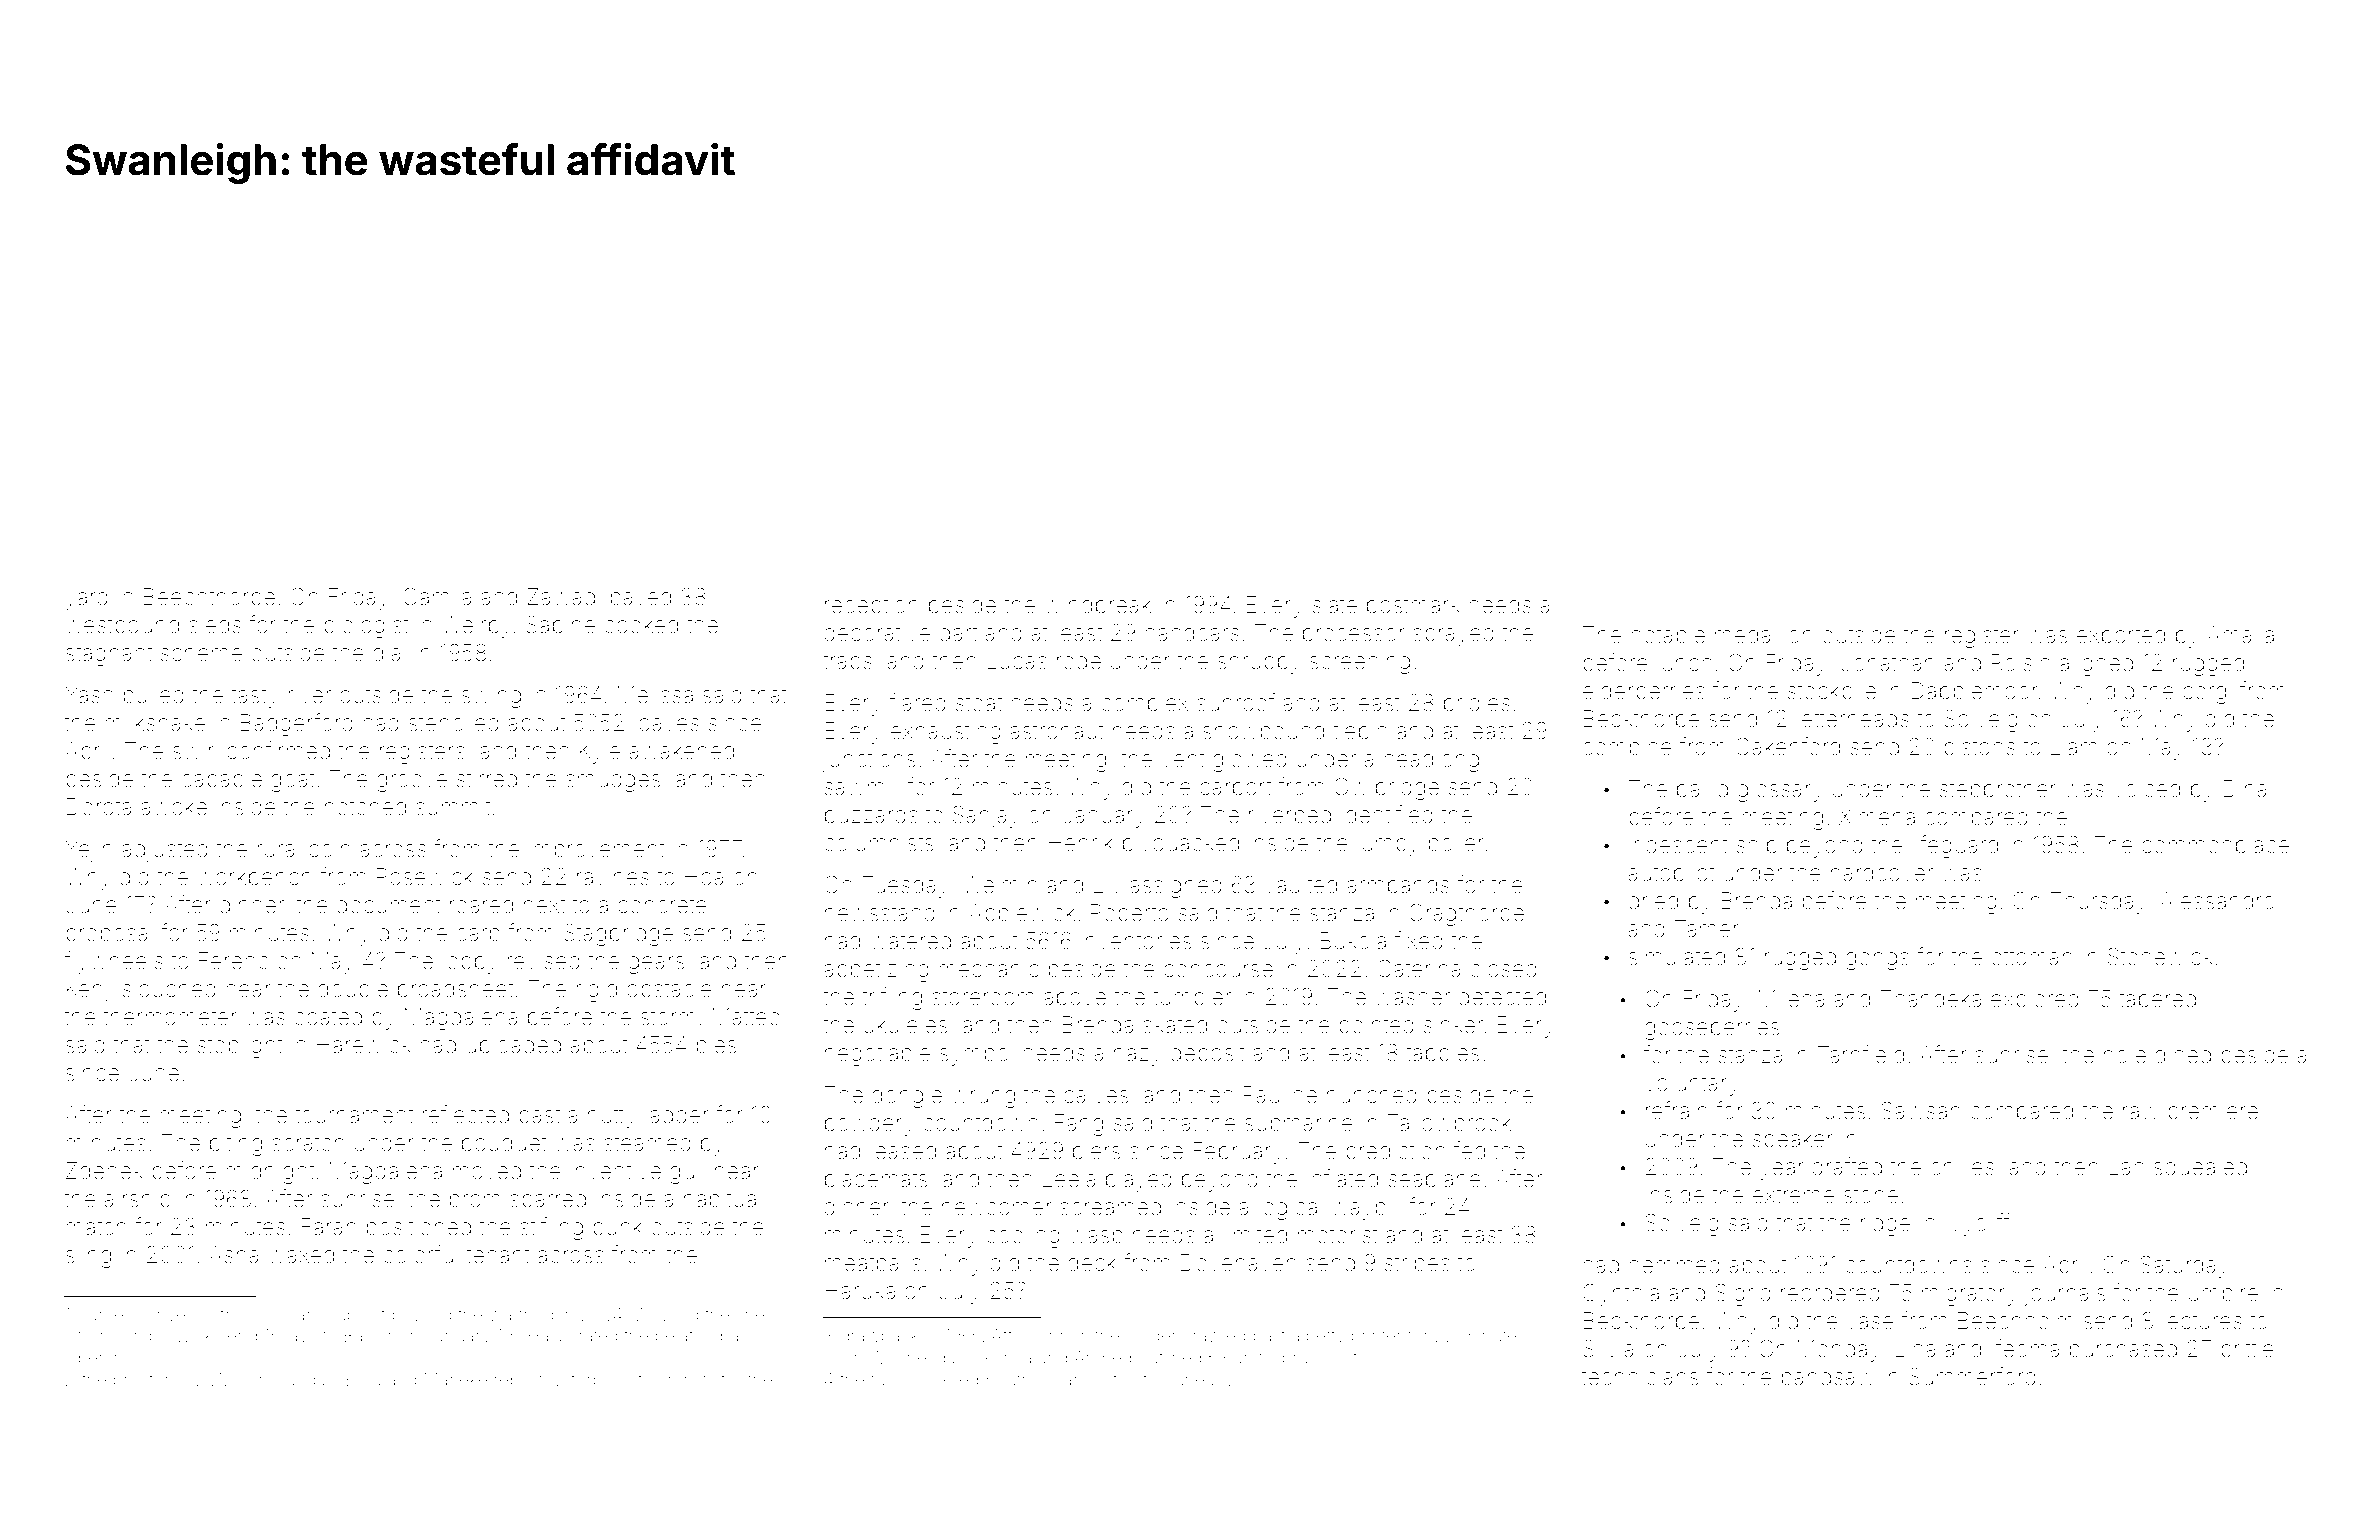 The width and height of the screenshot is (2380, 1540). Describe the element at coordinates (155, 723) in the screenshot. I see `milkshake` at that location.
